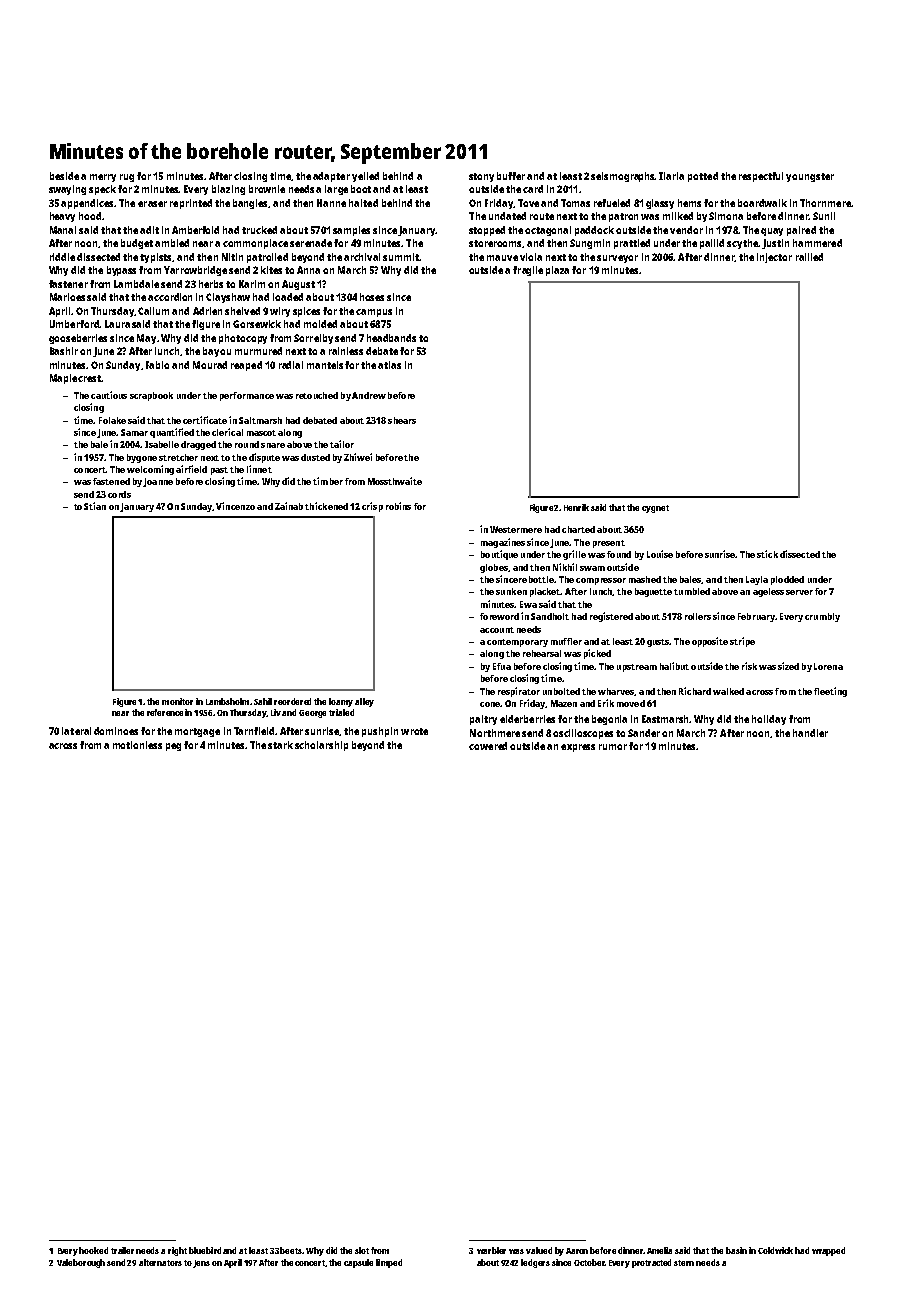 Image resolution: width=908 pixels, height=1316 pixels. What do you see at coordinates (728, 691) in the screenshot?
I see `walked` at bounding box center [728, 691].
